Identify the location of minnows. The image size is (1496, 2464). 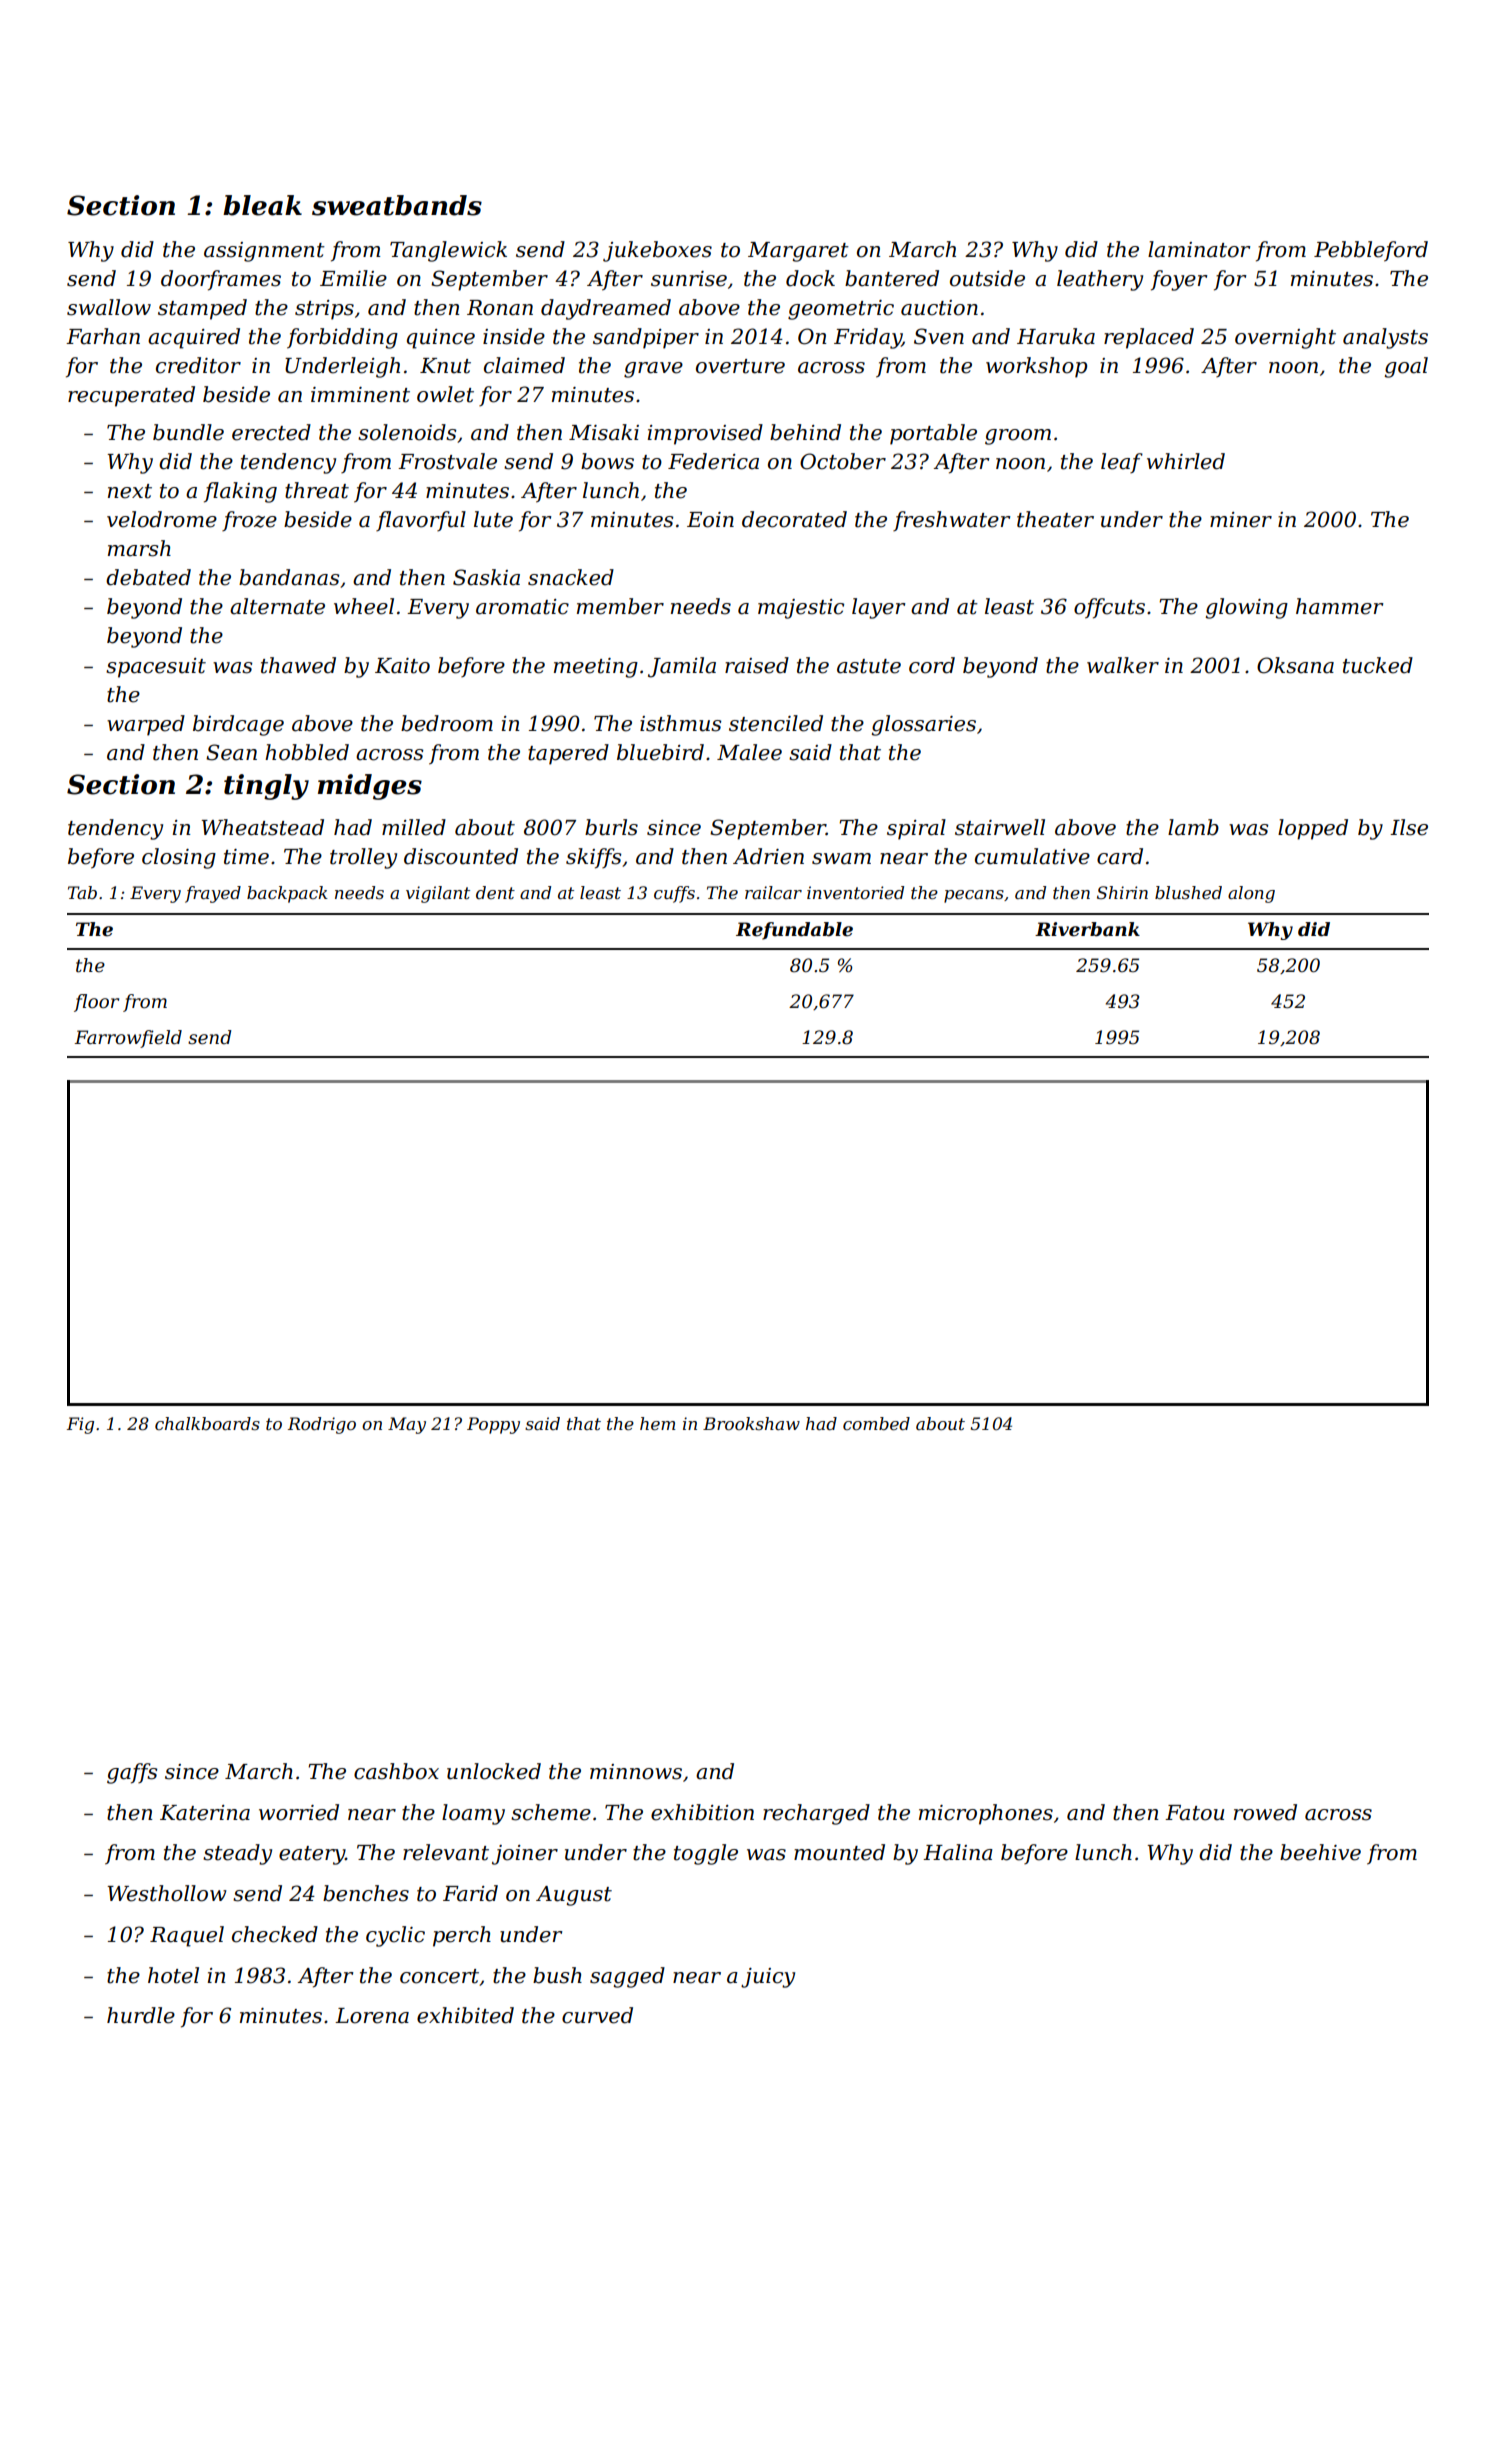
(636, 1772).
